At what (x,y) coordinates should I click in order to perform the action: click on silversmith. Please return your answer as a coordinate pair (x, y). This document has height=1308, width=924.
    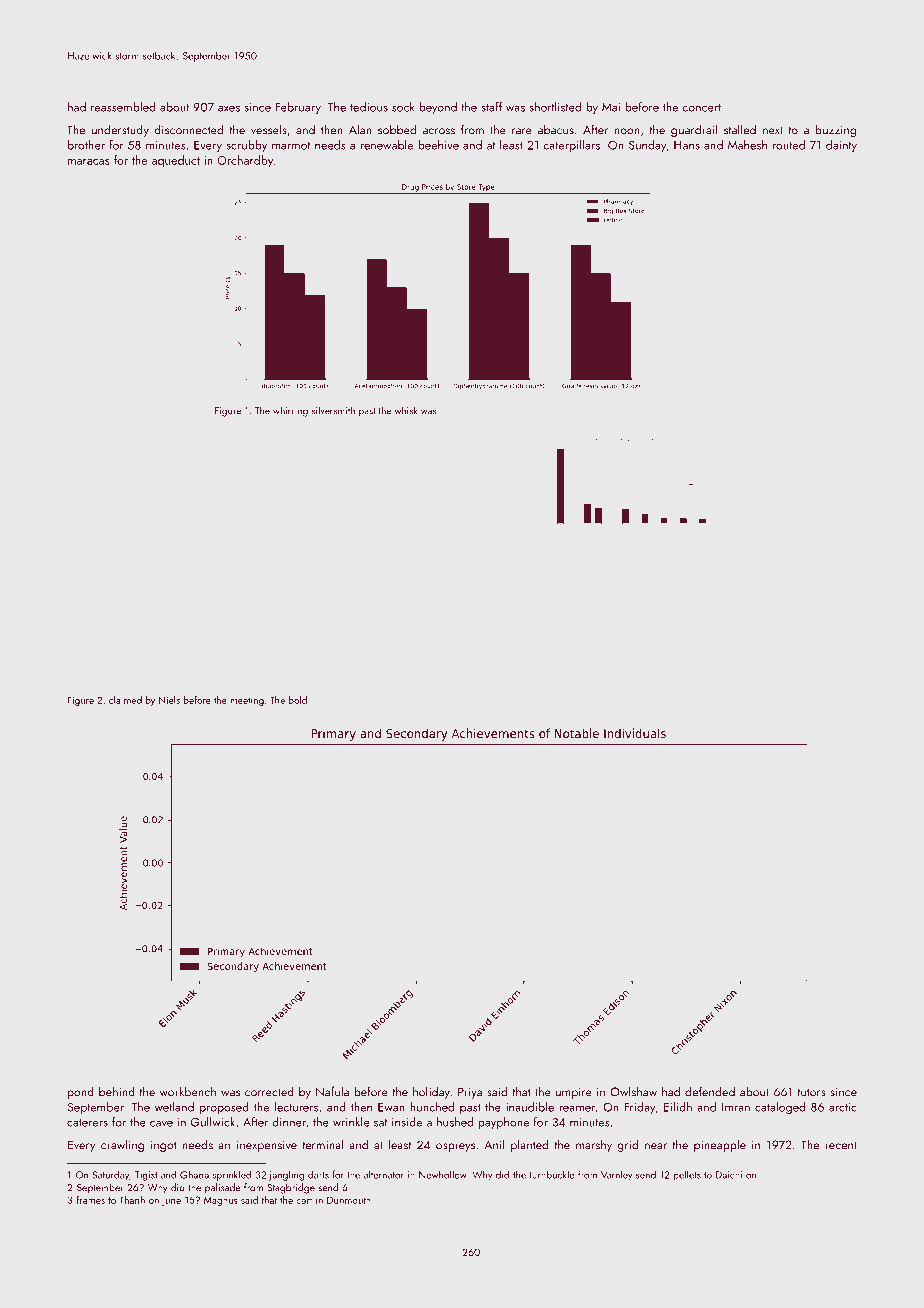
    Looking at the image, I should click on (333, 410).
